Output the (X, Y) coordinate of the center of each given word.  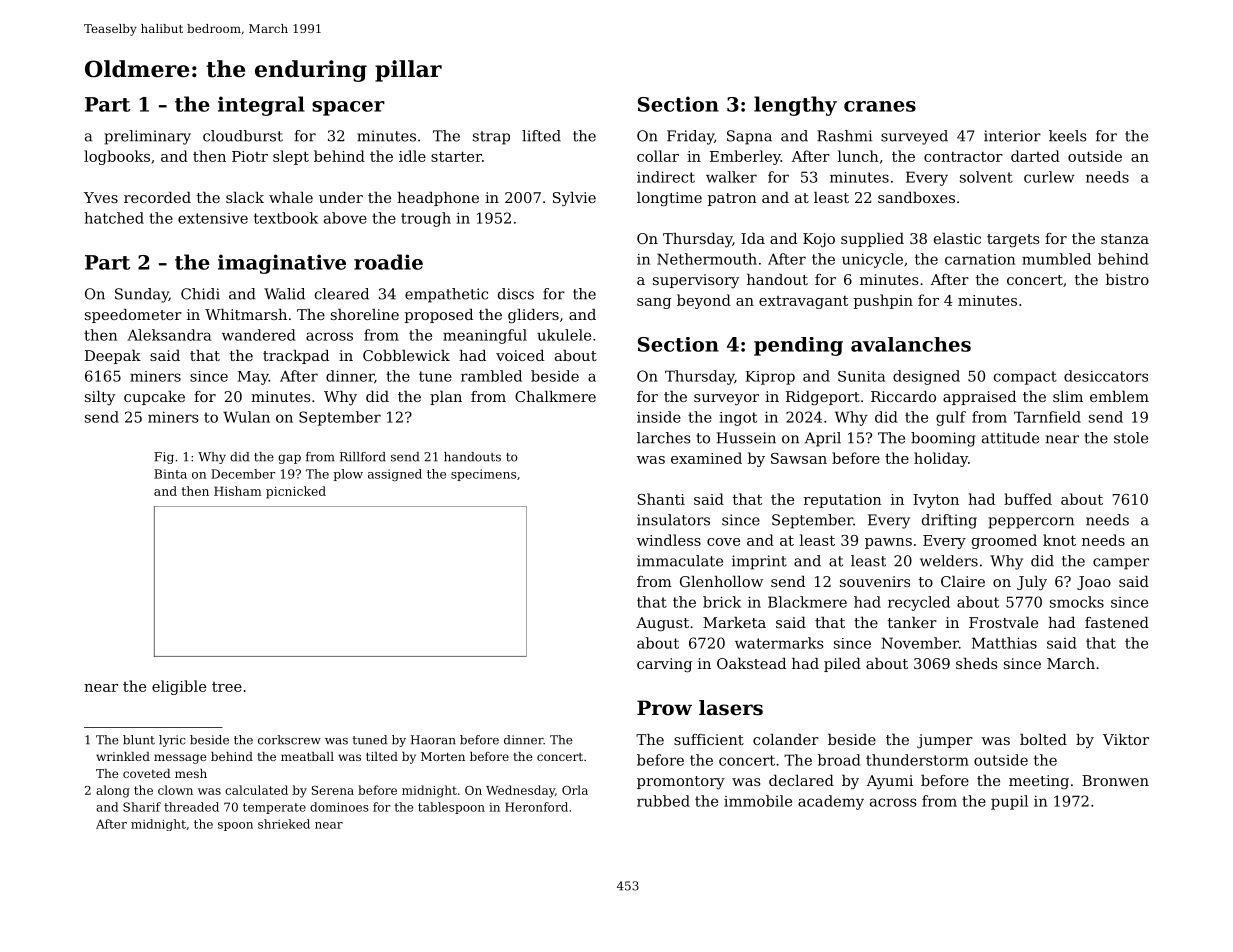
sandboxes (916, 197)
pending (798, 346)
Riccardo (903, 396)
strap (491, 138)
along (113, 791)
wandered (259, 335)
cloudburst (243, 136)
